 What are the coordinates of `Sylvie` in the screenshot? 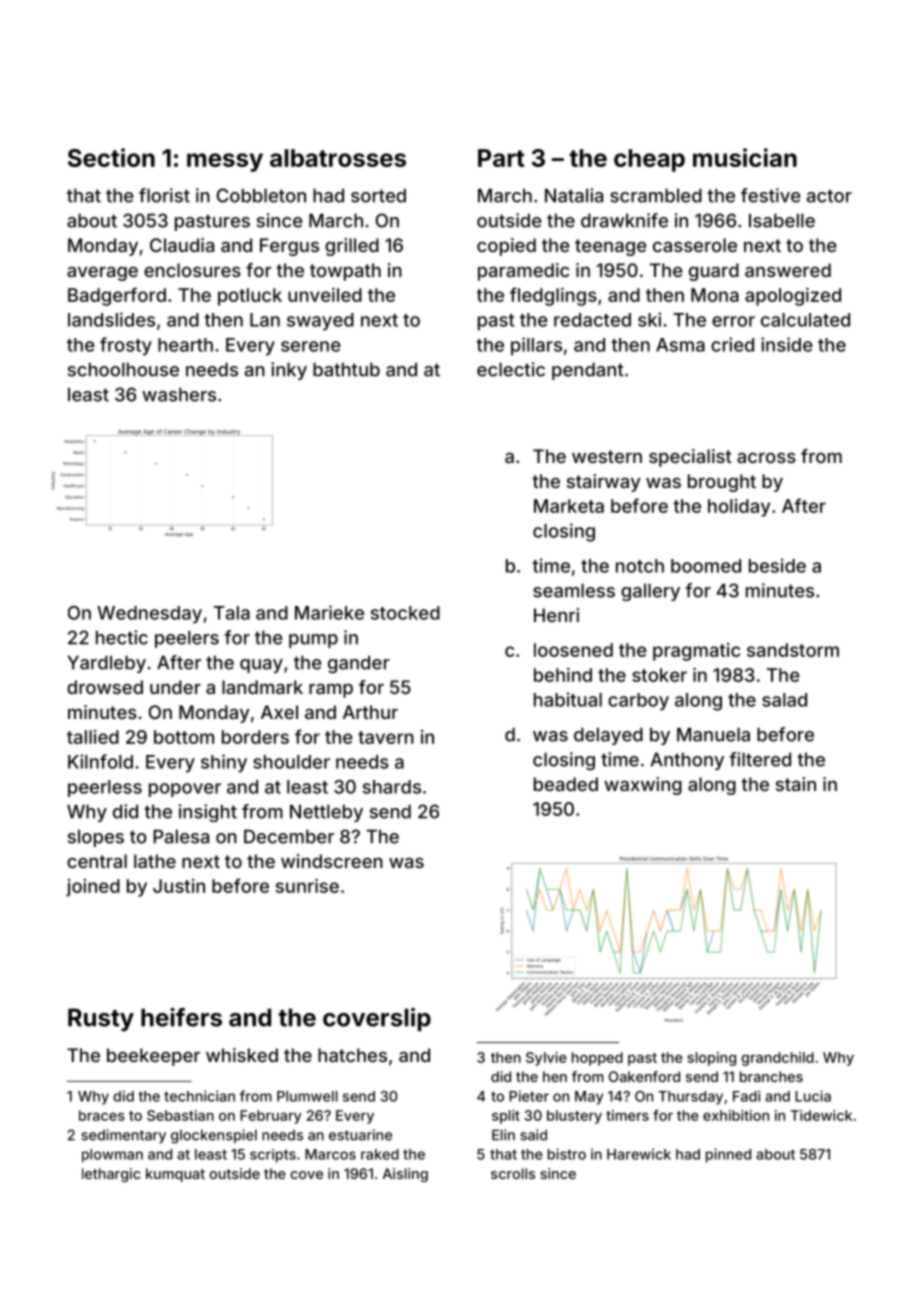 It's located at (546, 1059).
